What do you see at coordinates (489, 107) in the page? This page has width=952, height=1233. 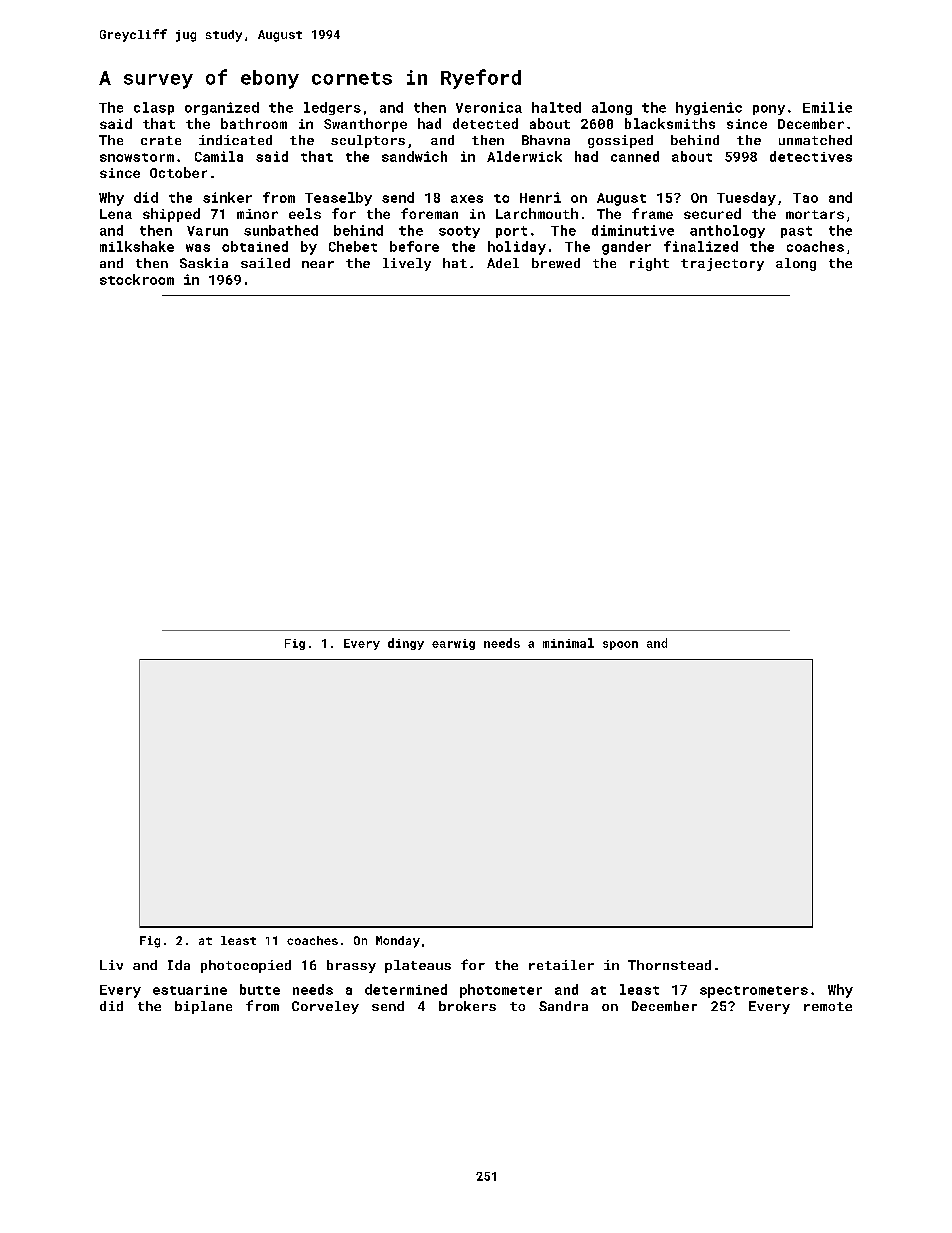 I see `Veronica` at bounding box center [489, 107].
